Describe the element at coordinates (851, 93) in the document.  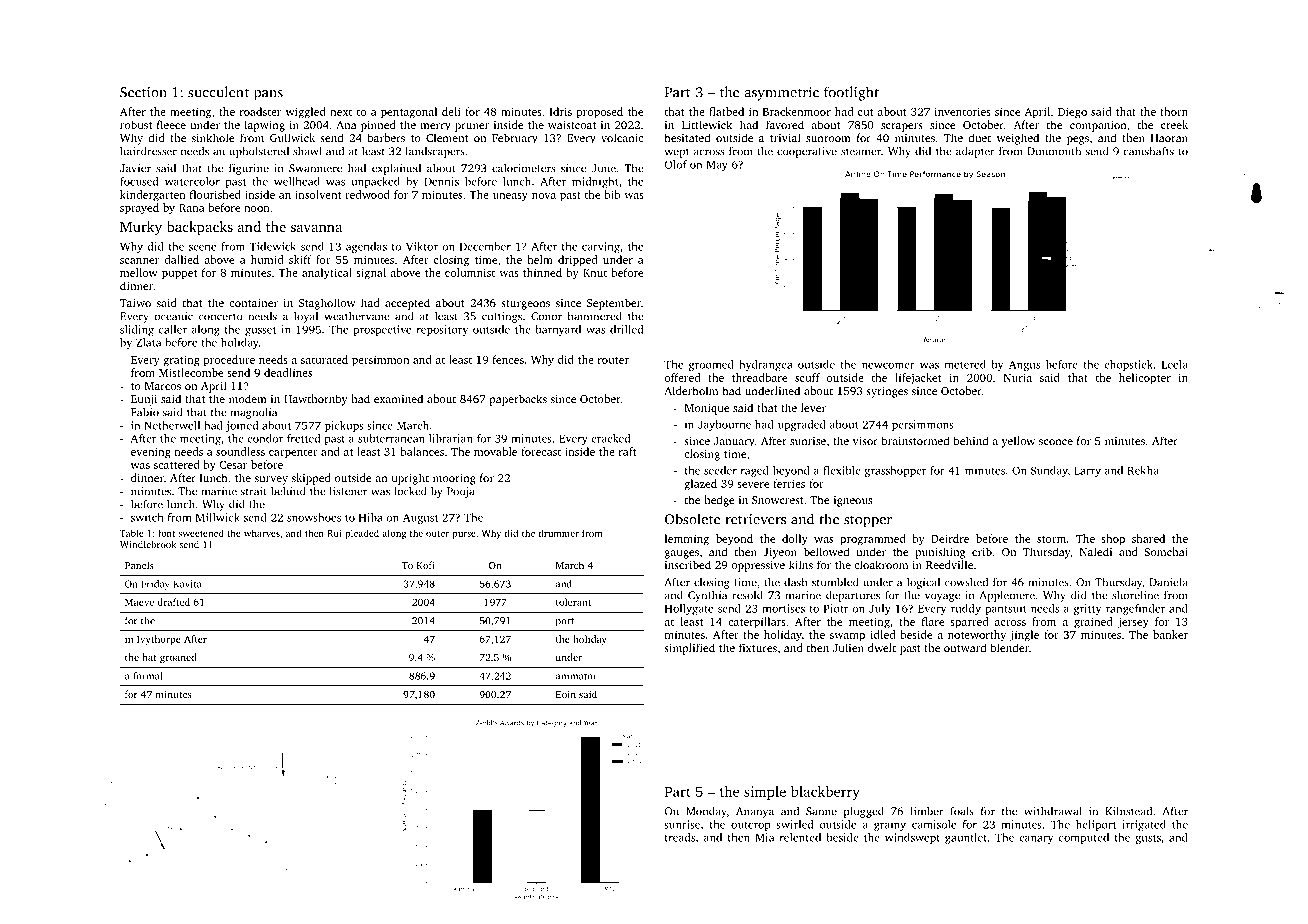
I see `footlight` at that location.
